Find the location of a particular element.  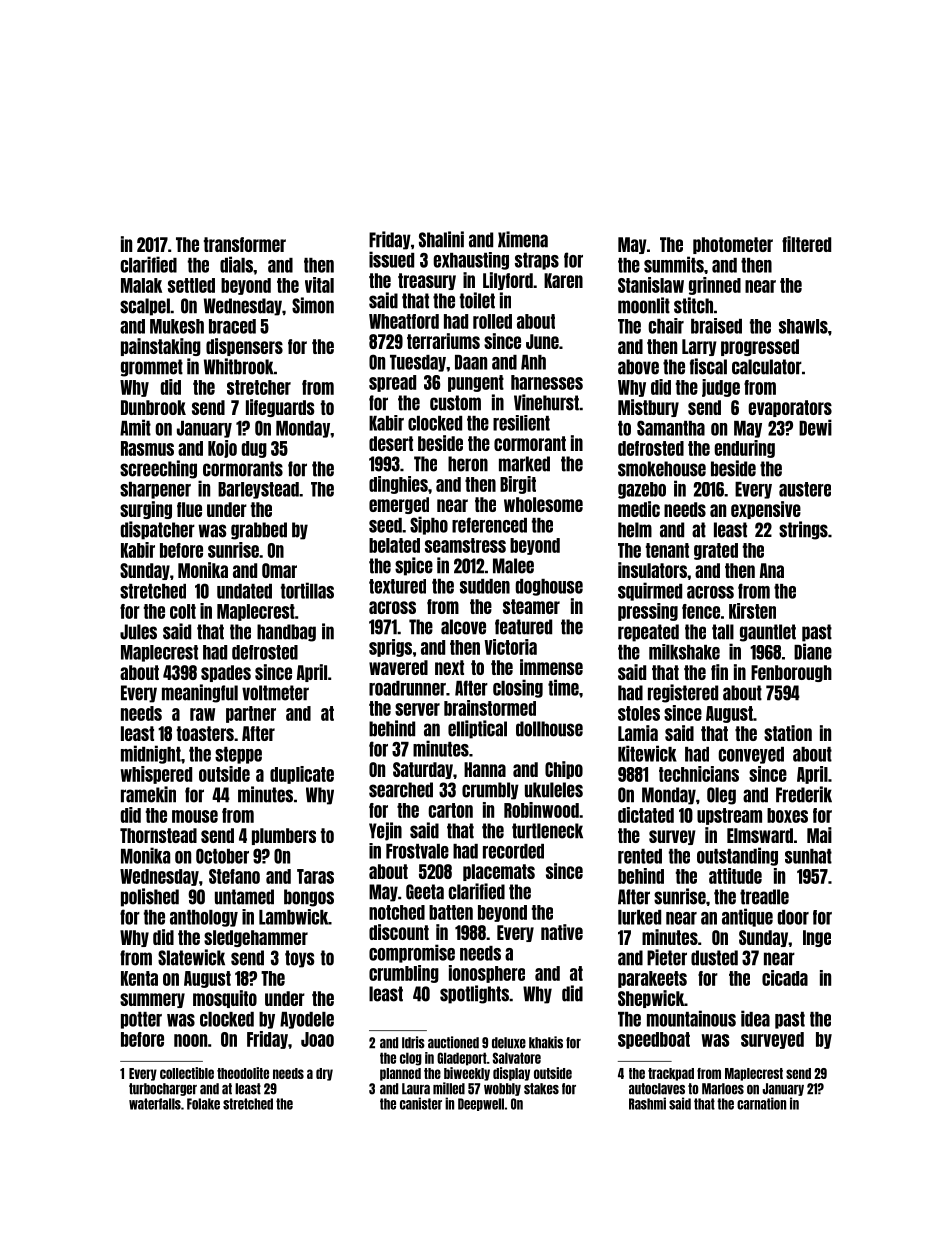

shawls is located at coordinates (803, 326).
